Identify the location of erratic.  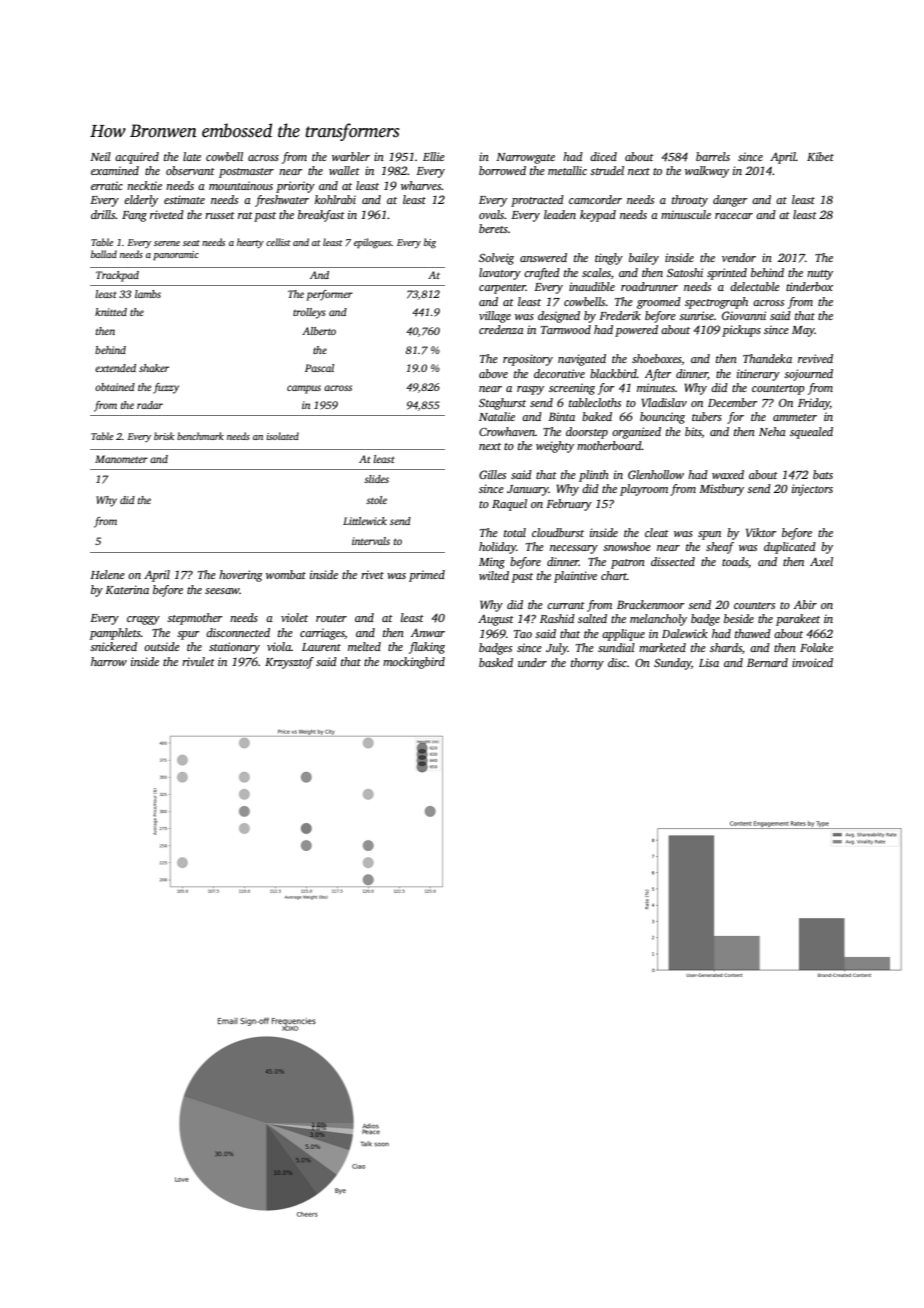
(107, 185).
